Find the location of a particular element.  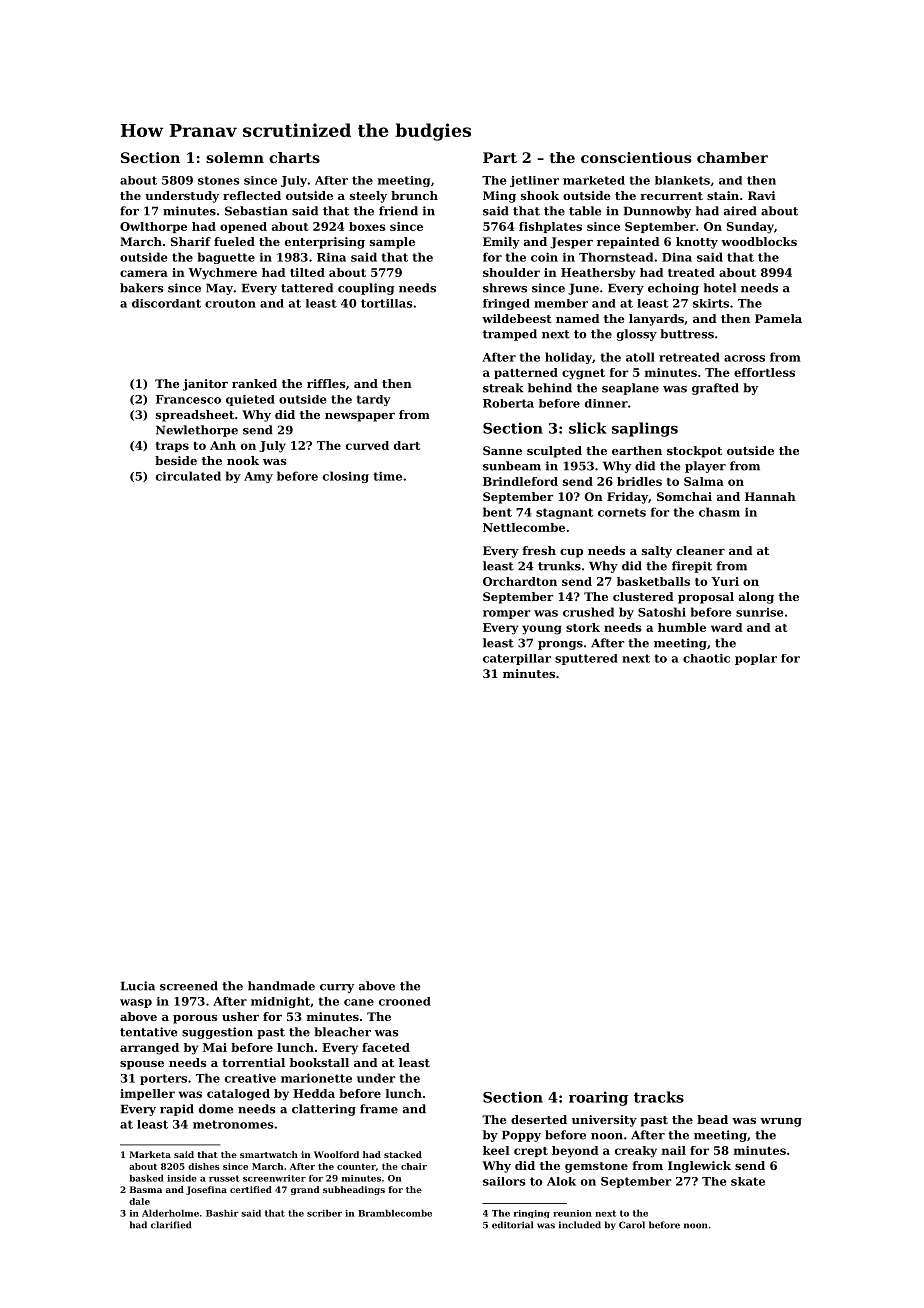

charts is located at coordinates (294, 157).
